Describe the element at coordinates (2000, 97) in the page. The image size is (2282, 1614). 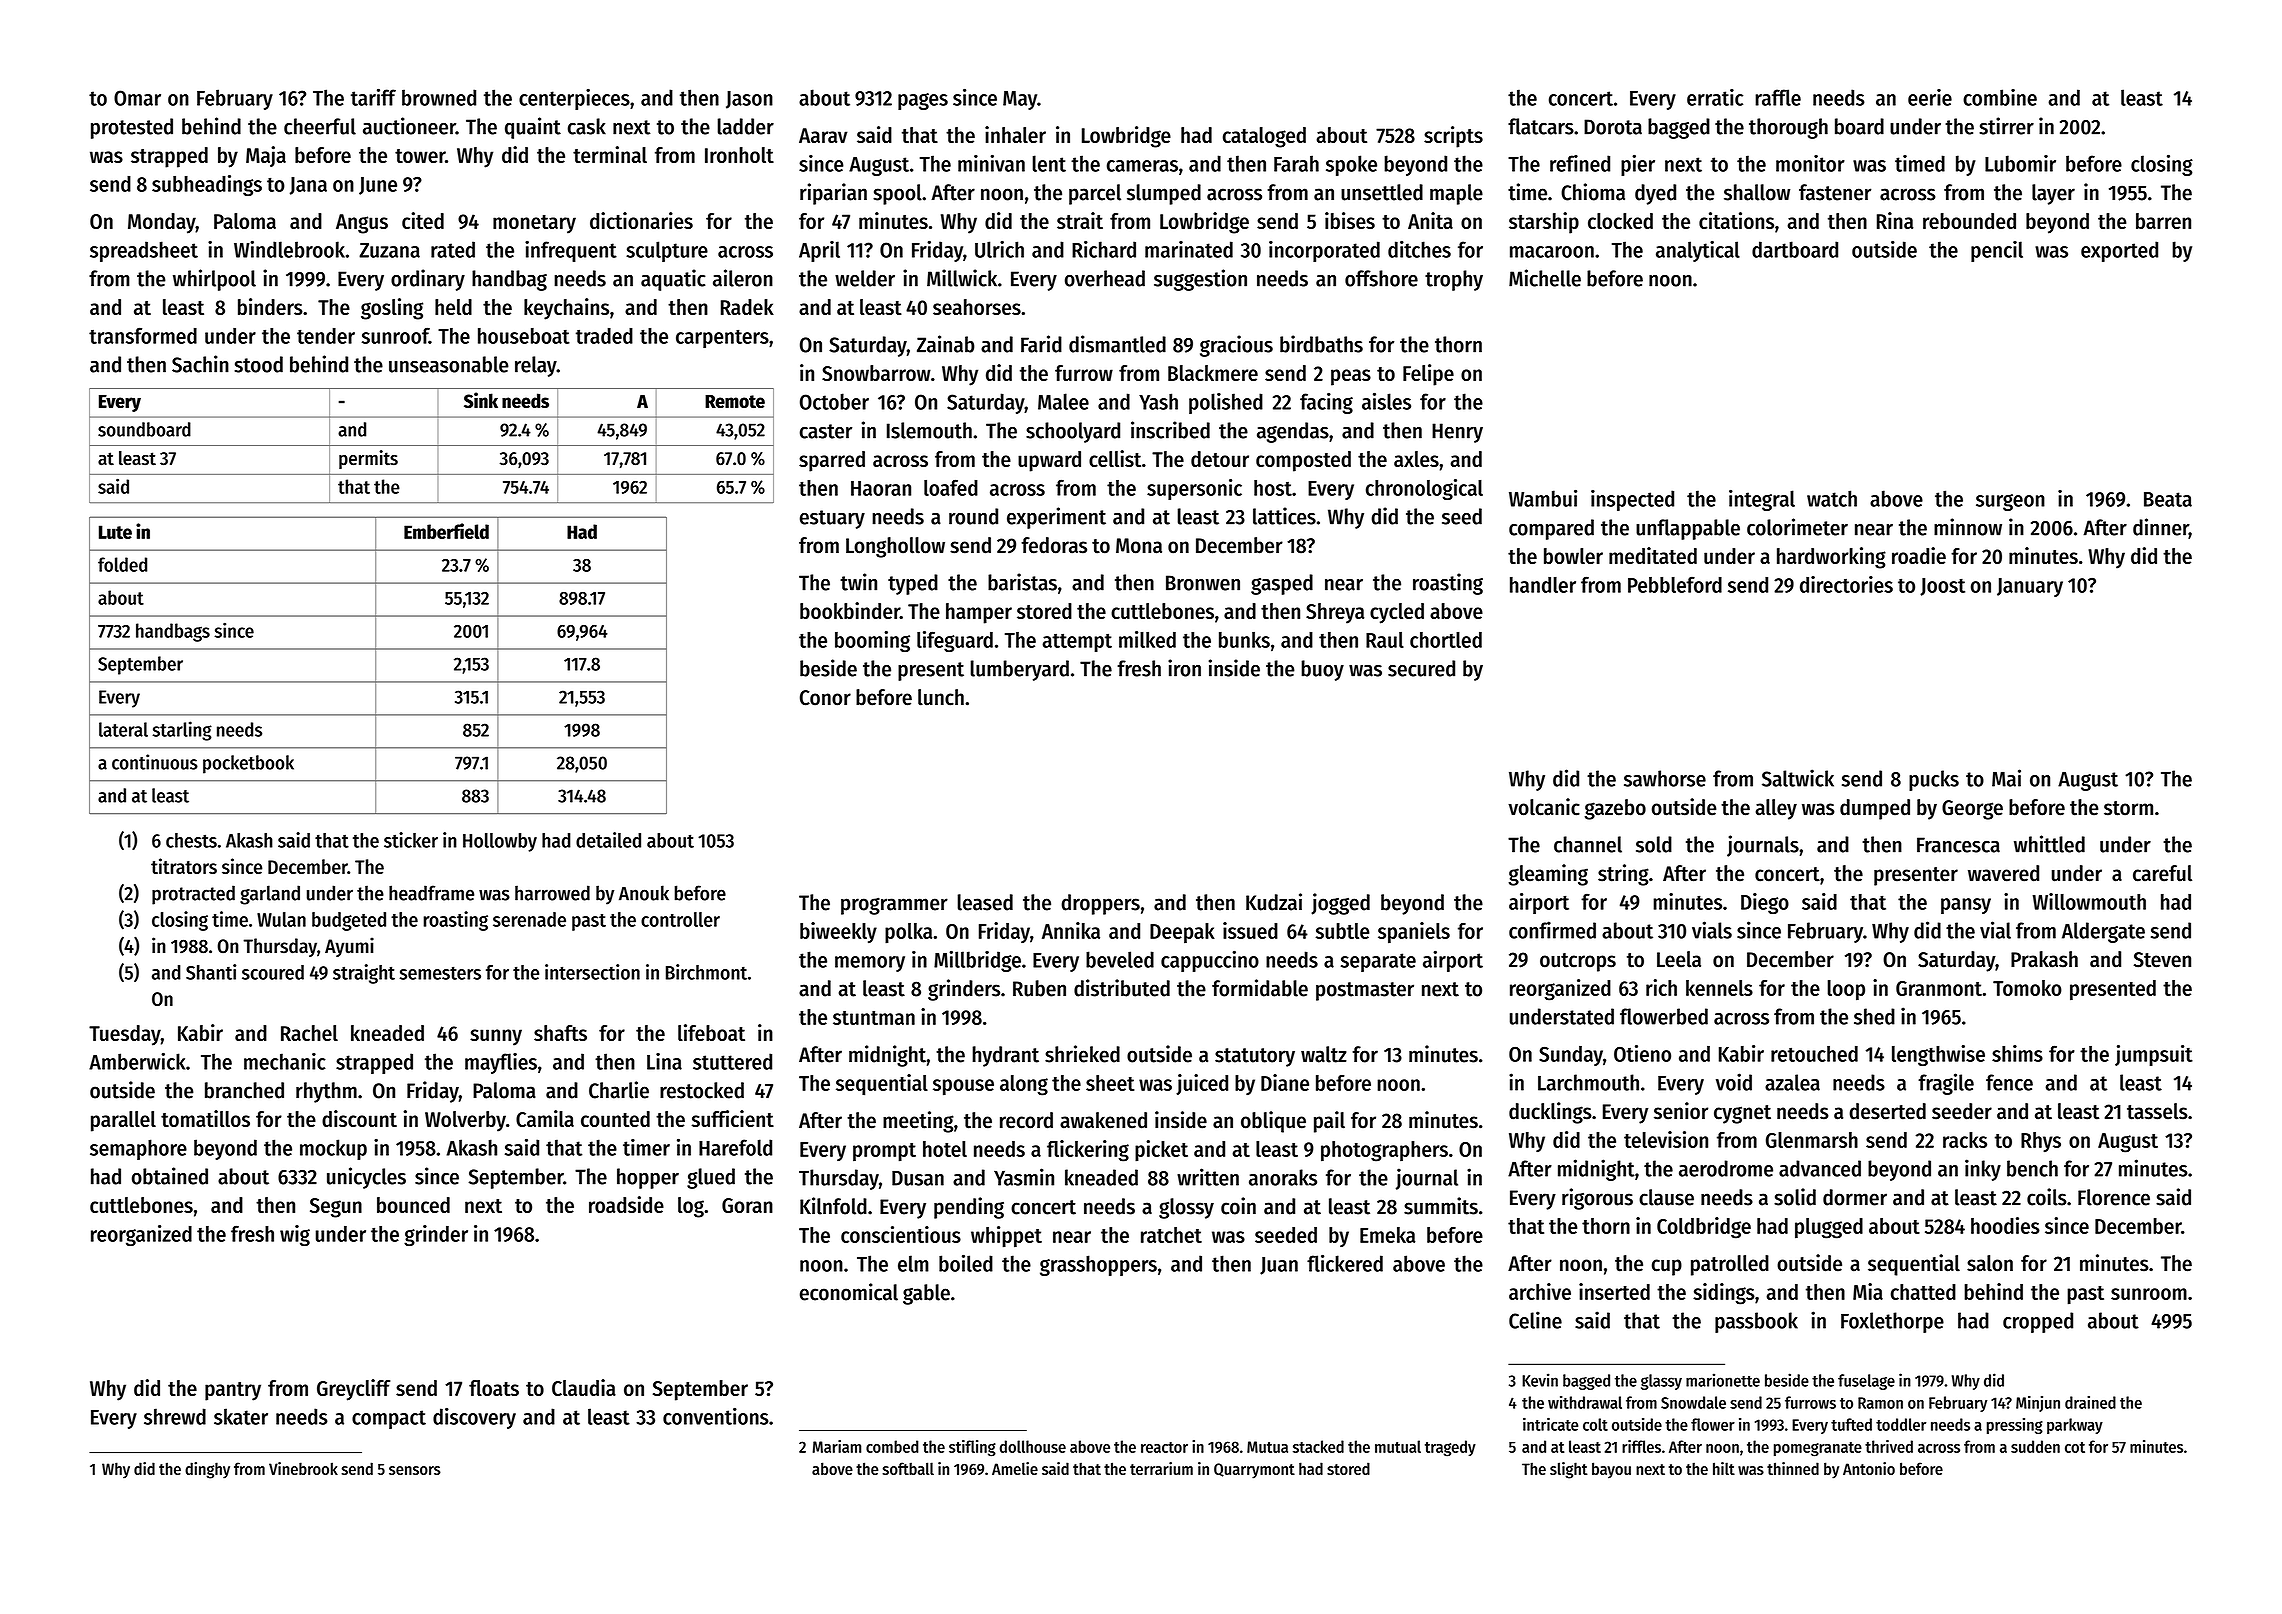
I see `combine` at that location.
